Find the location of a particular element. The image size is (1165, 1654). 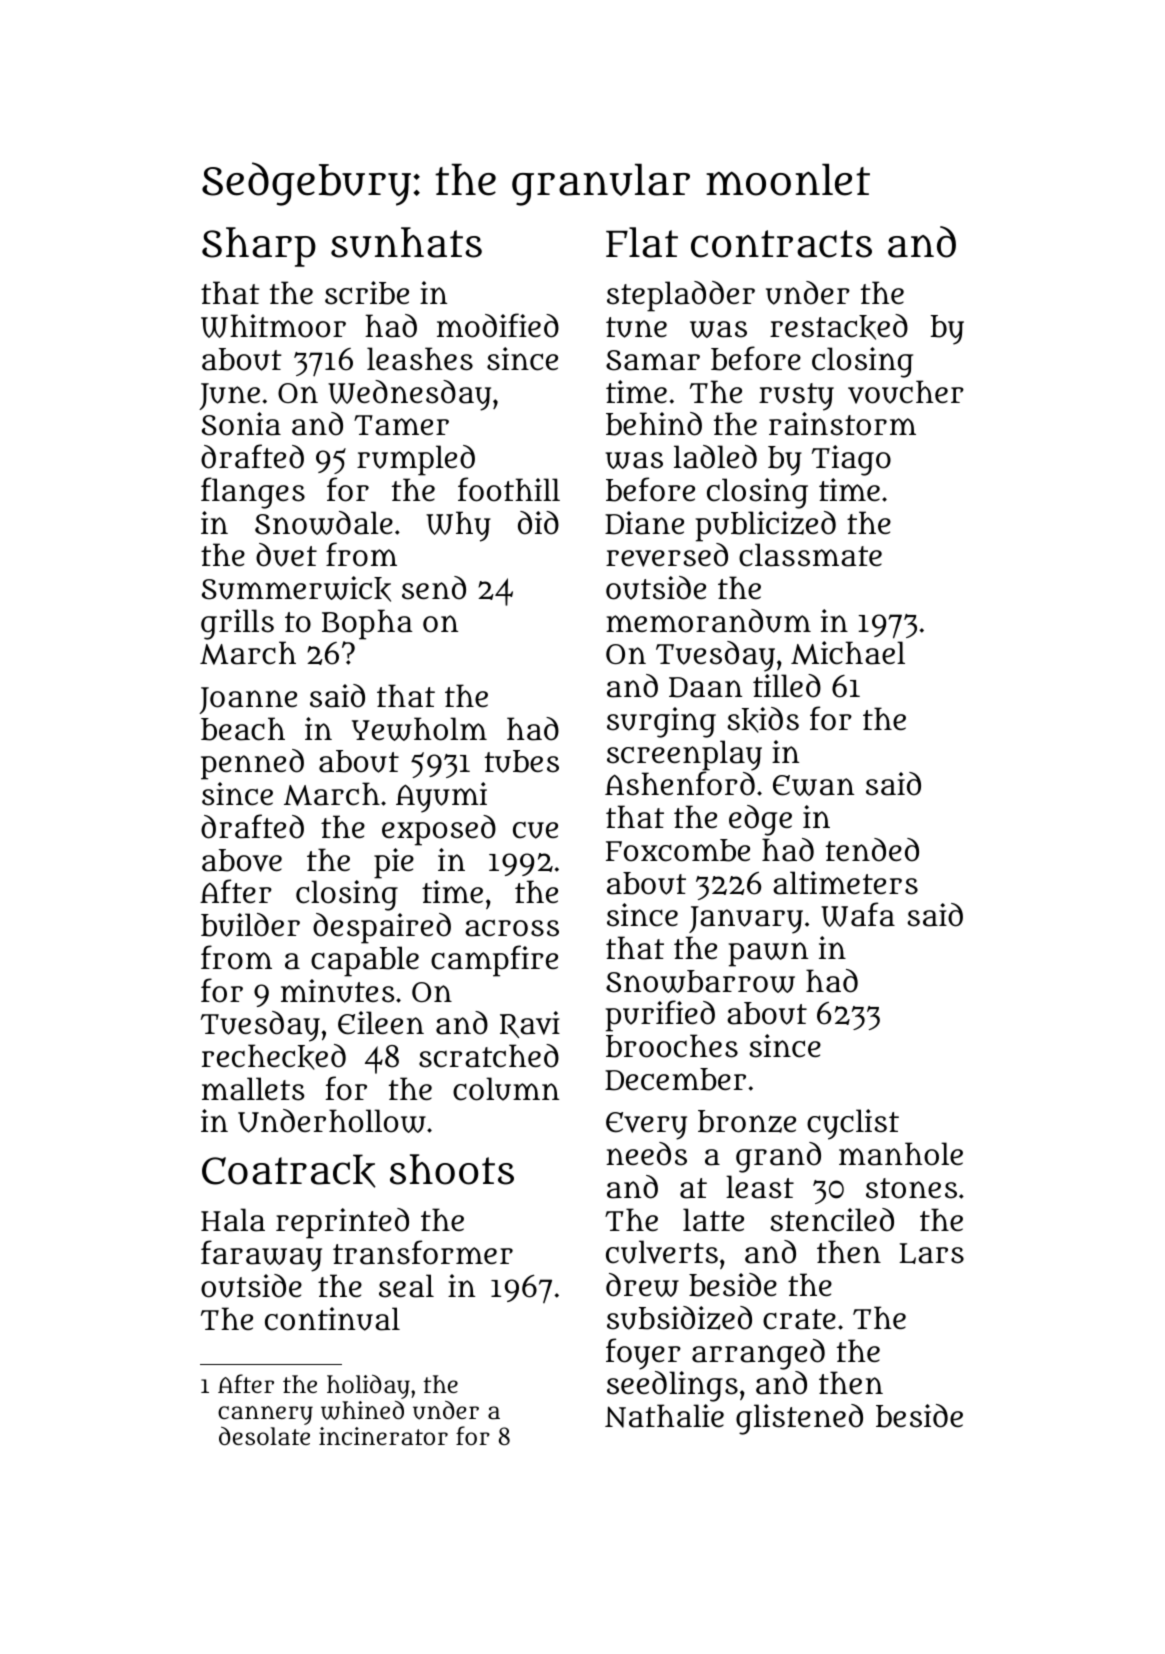

Ewan is located at coordinates (813, 785).
